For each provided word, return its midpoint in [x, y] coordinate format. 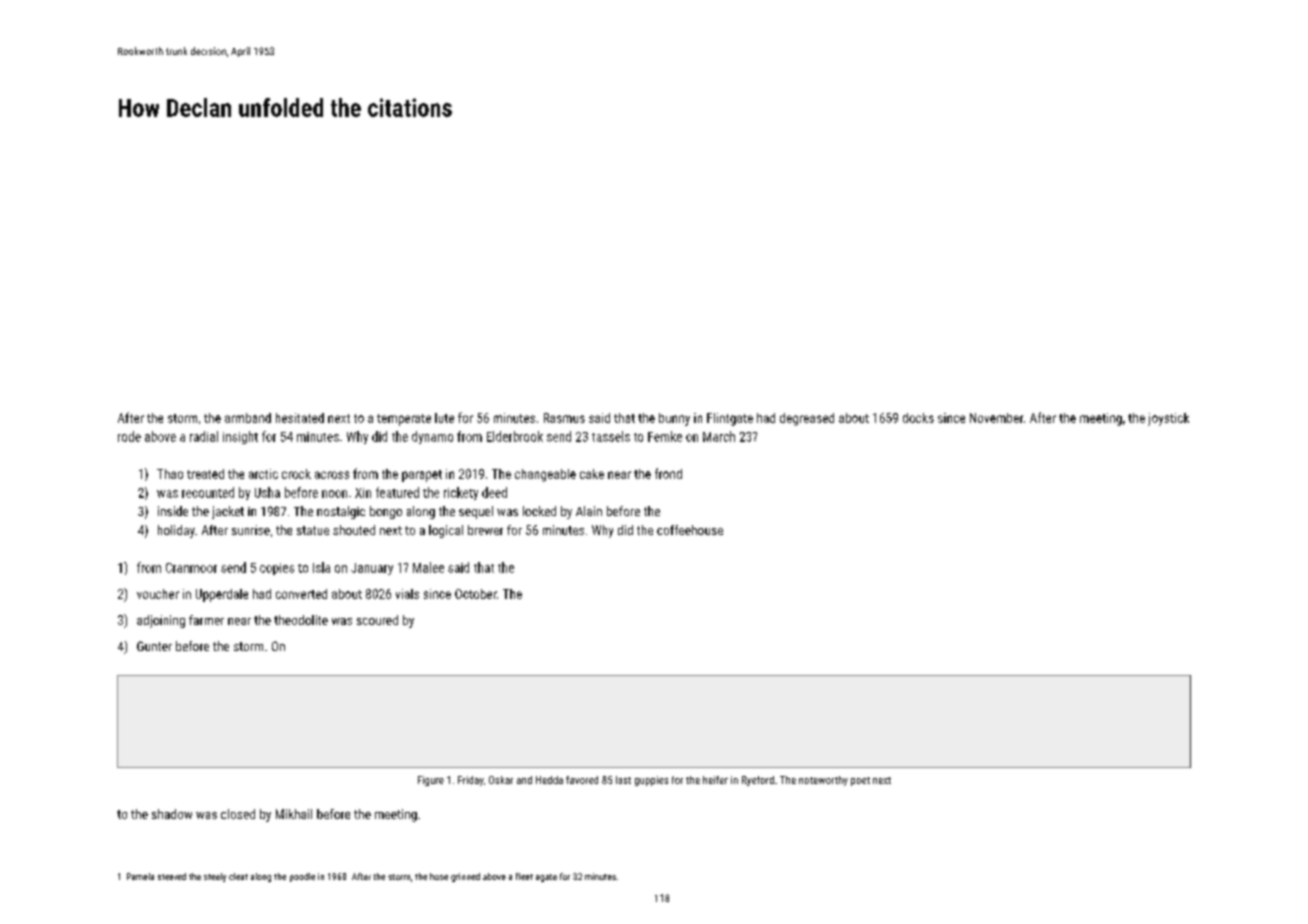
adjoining [161, 621]
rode [129, 436]
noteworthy [823, 781]
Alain [589, 511]
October [476, 594]
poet [860, 781]
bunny [674, 419]
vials [407, 594]
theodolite [301, 620]
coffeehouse [690, 530]
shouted [354, 530]
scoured [377, 620]
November [996, 418]
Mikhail [294, 814]
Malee [428, 567]
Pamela [140, 876]
